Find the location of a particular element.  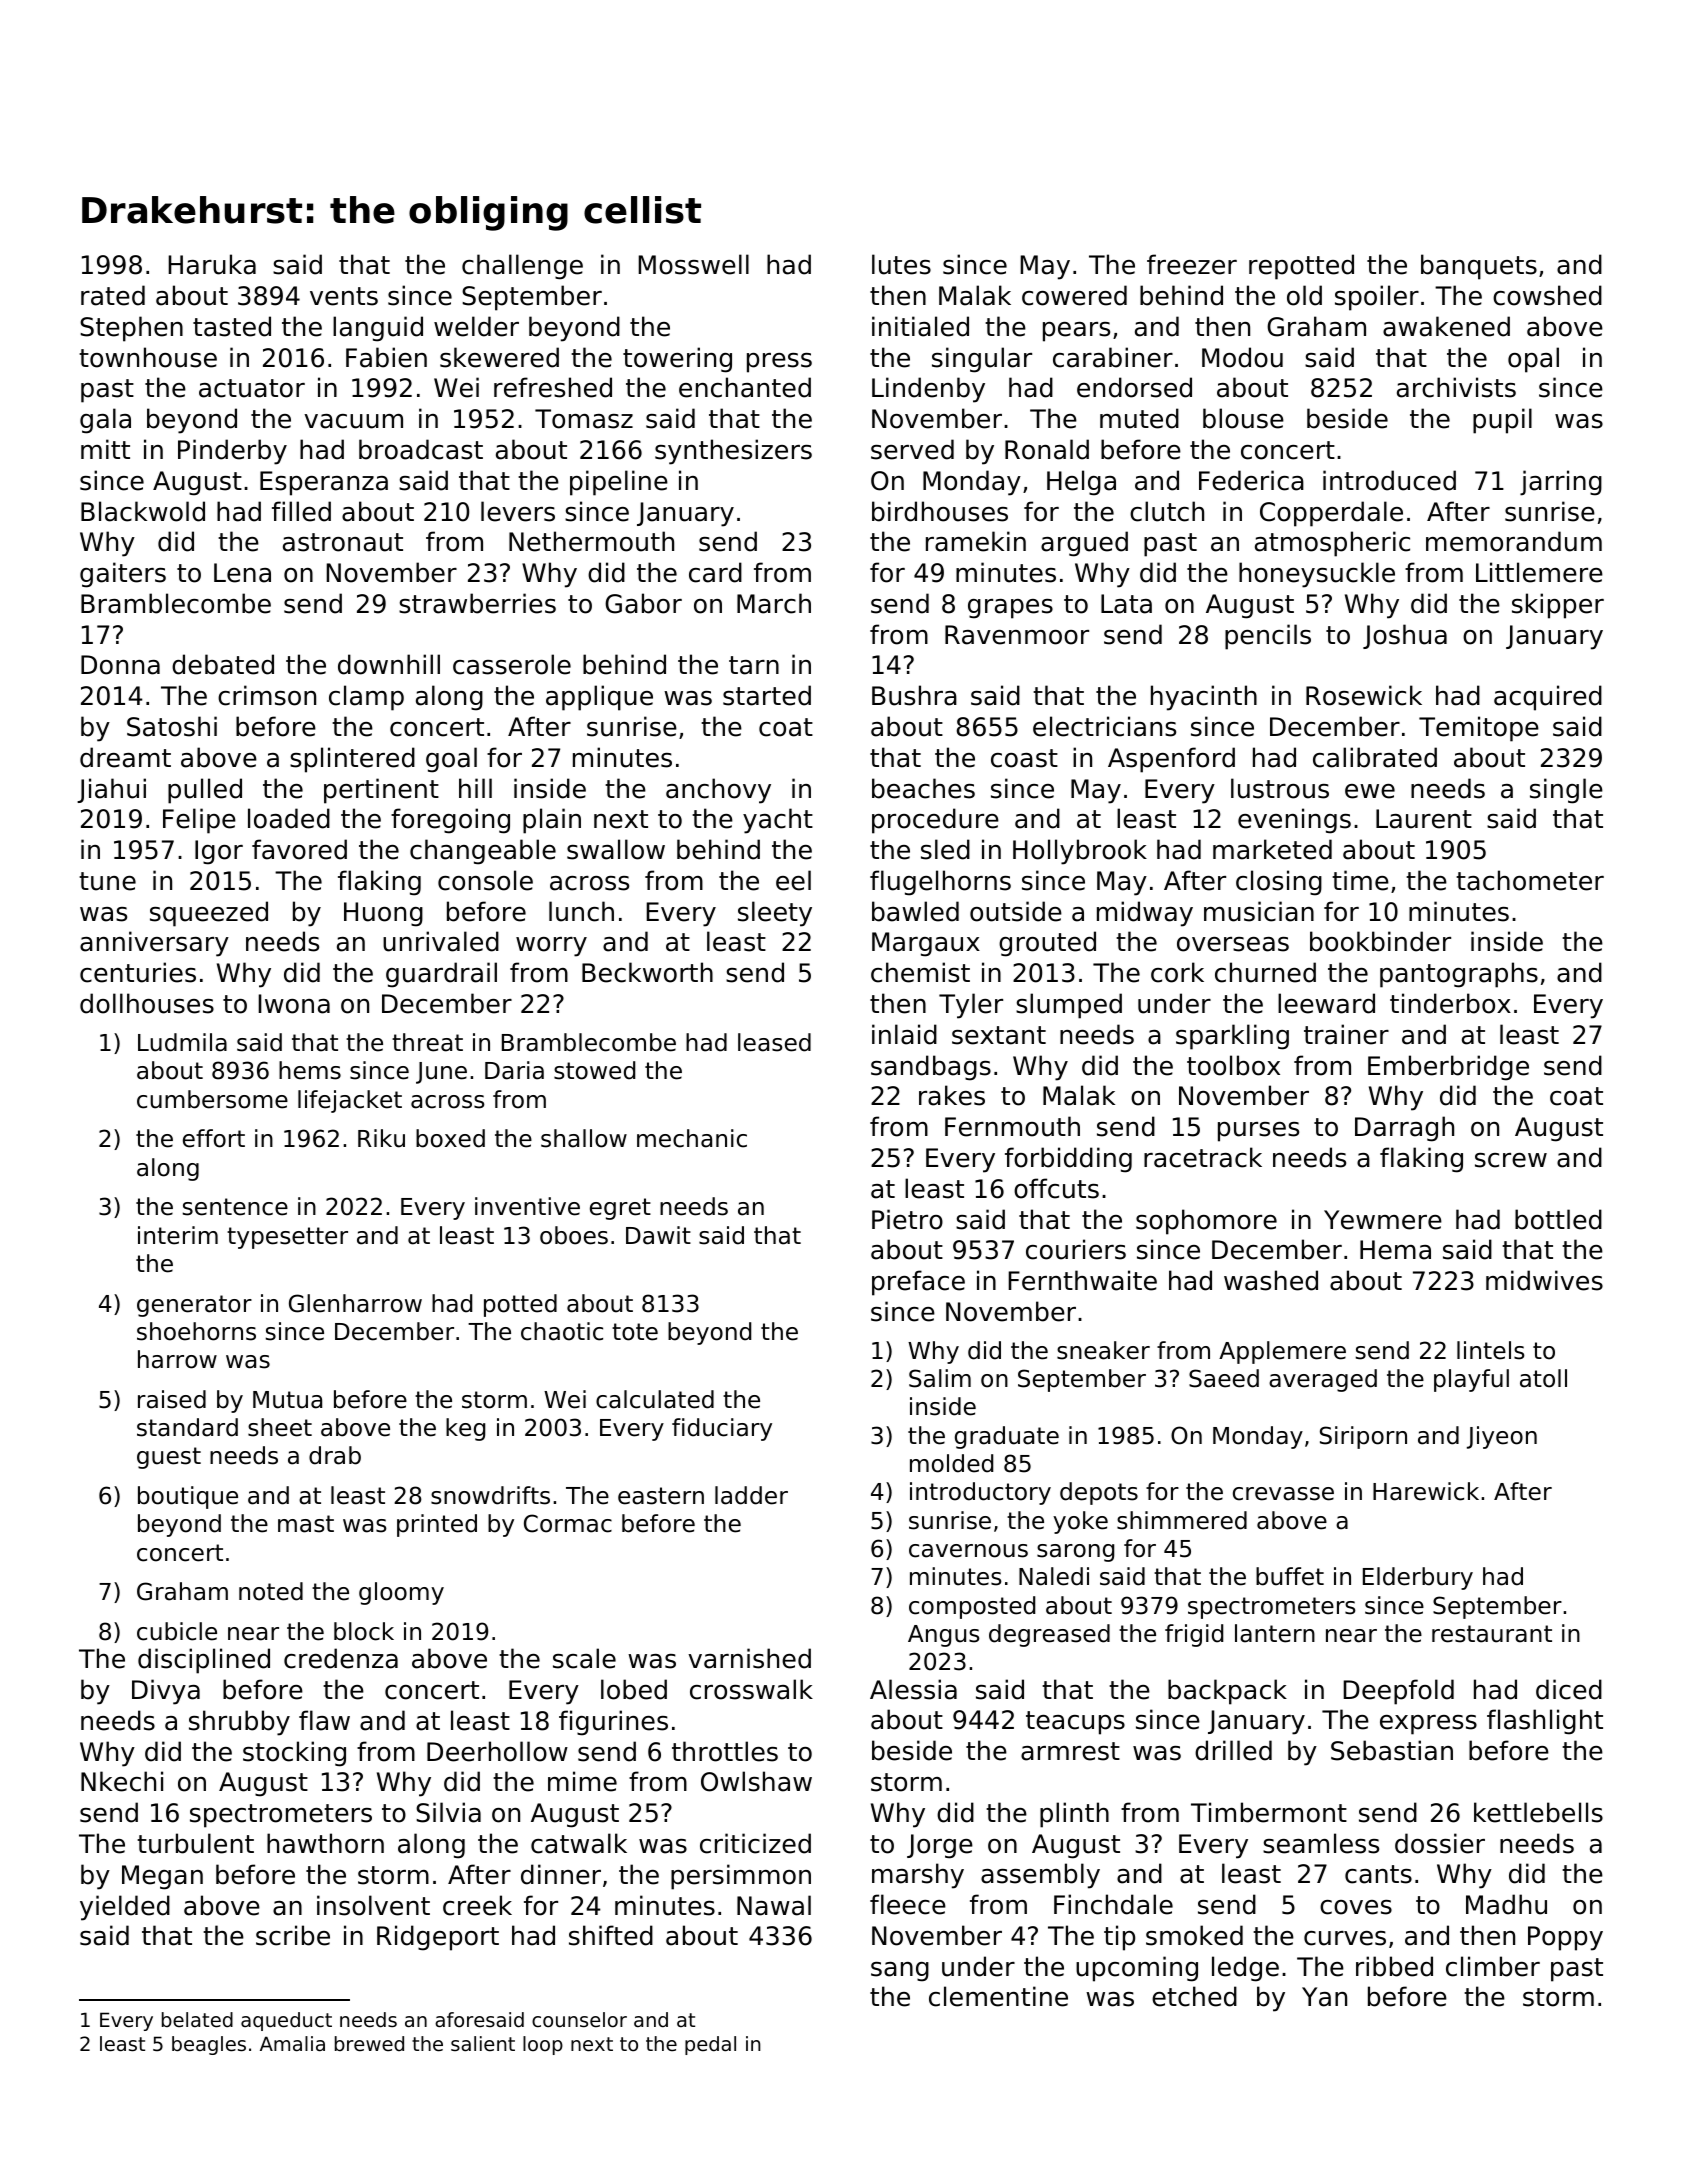

Tomasz is located at coordinates (584, 419).
